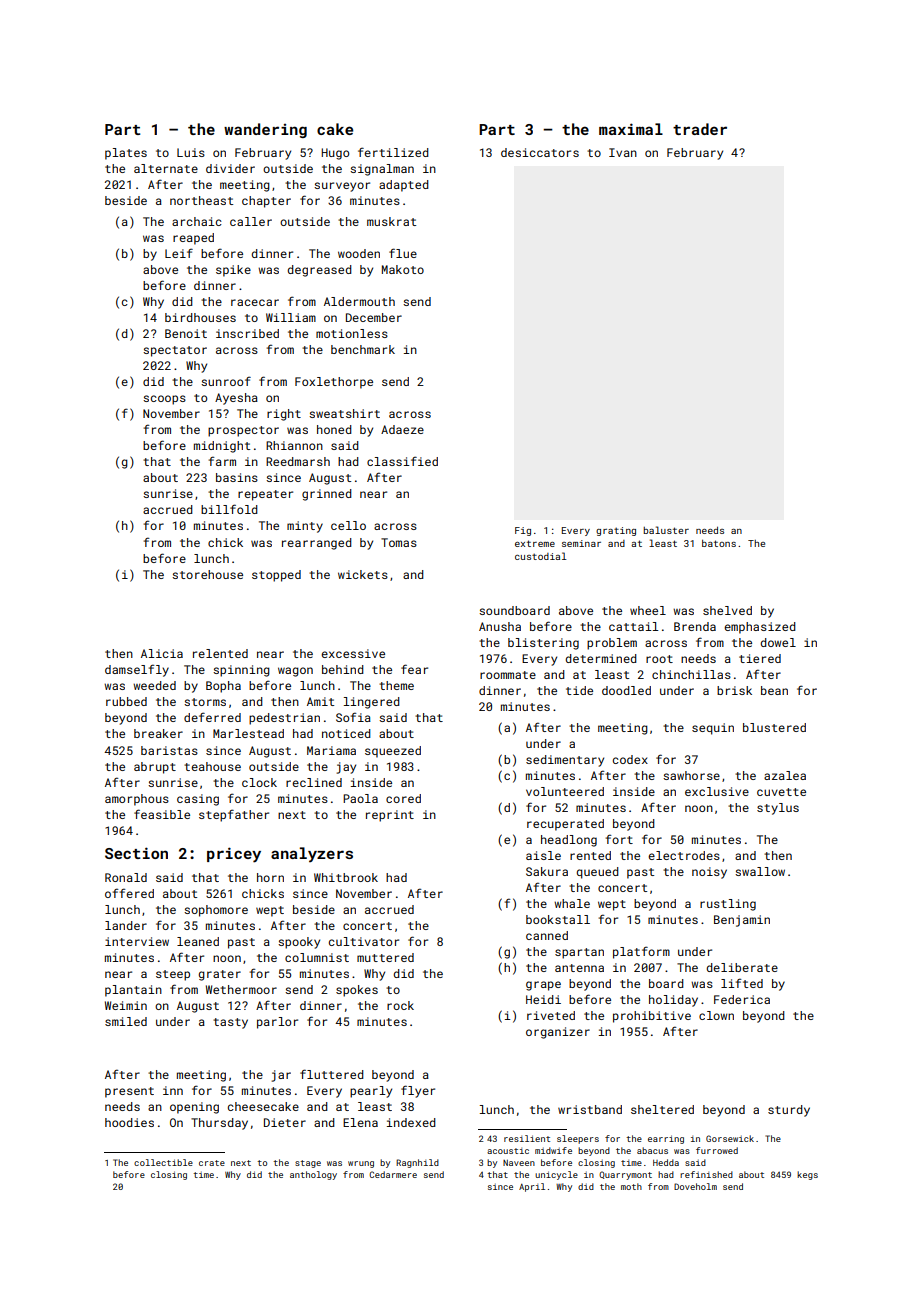  What do you see at coordinates (532, 1187) in the screenshot?
I see `April` at bounding box center [532, 1187].
